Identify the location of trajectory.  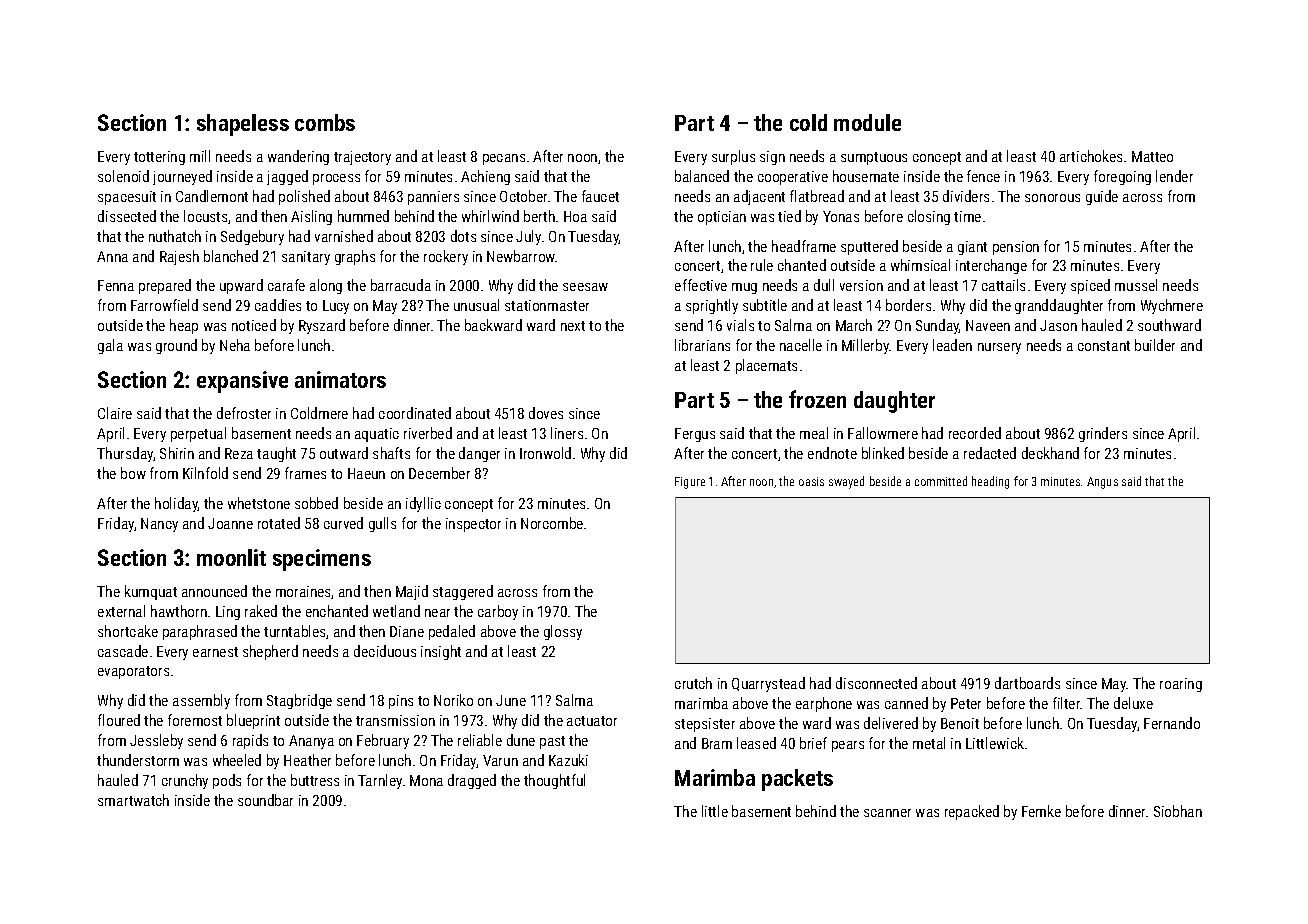
(362, 158).
